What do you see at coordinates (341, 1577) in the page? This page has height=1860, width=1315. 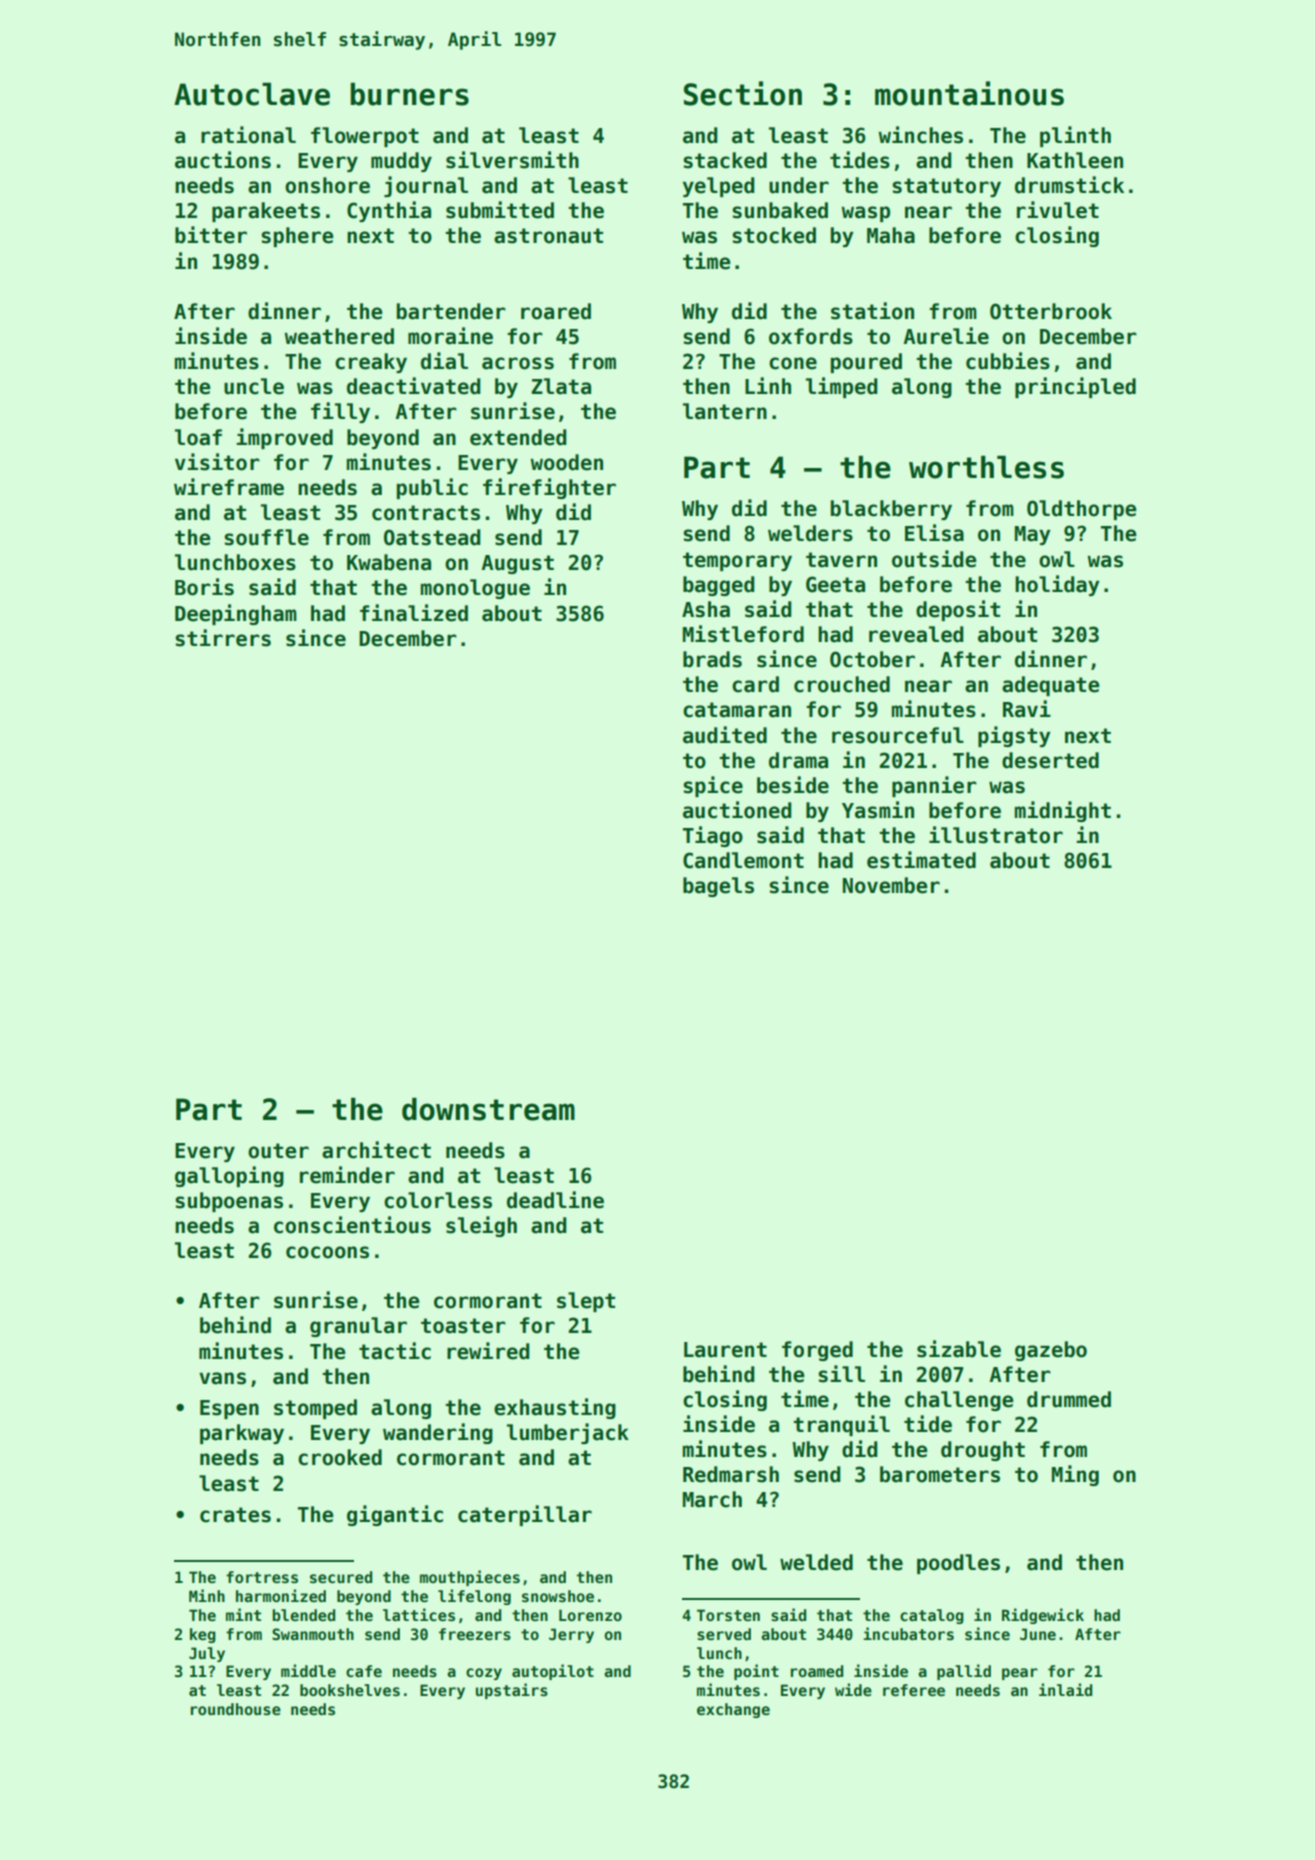 I see `secured` at bounding box center [341, 1577].
